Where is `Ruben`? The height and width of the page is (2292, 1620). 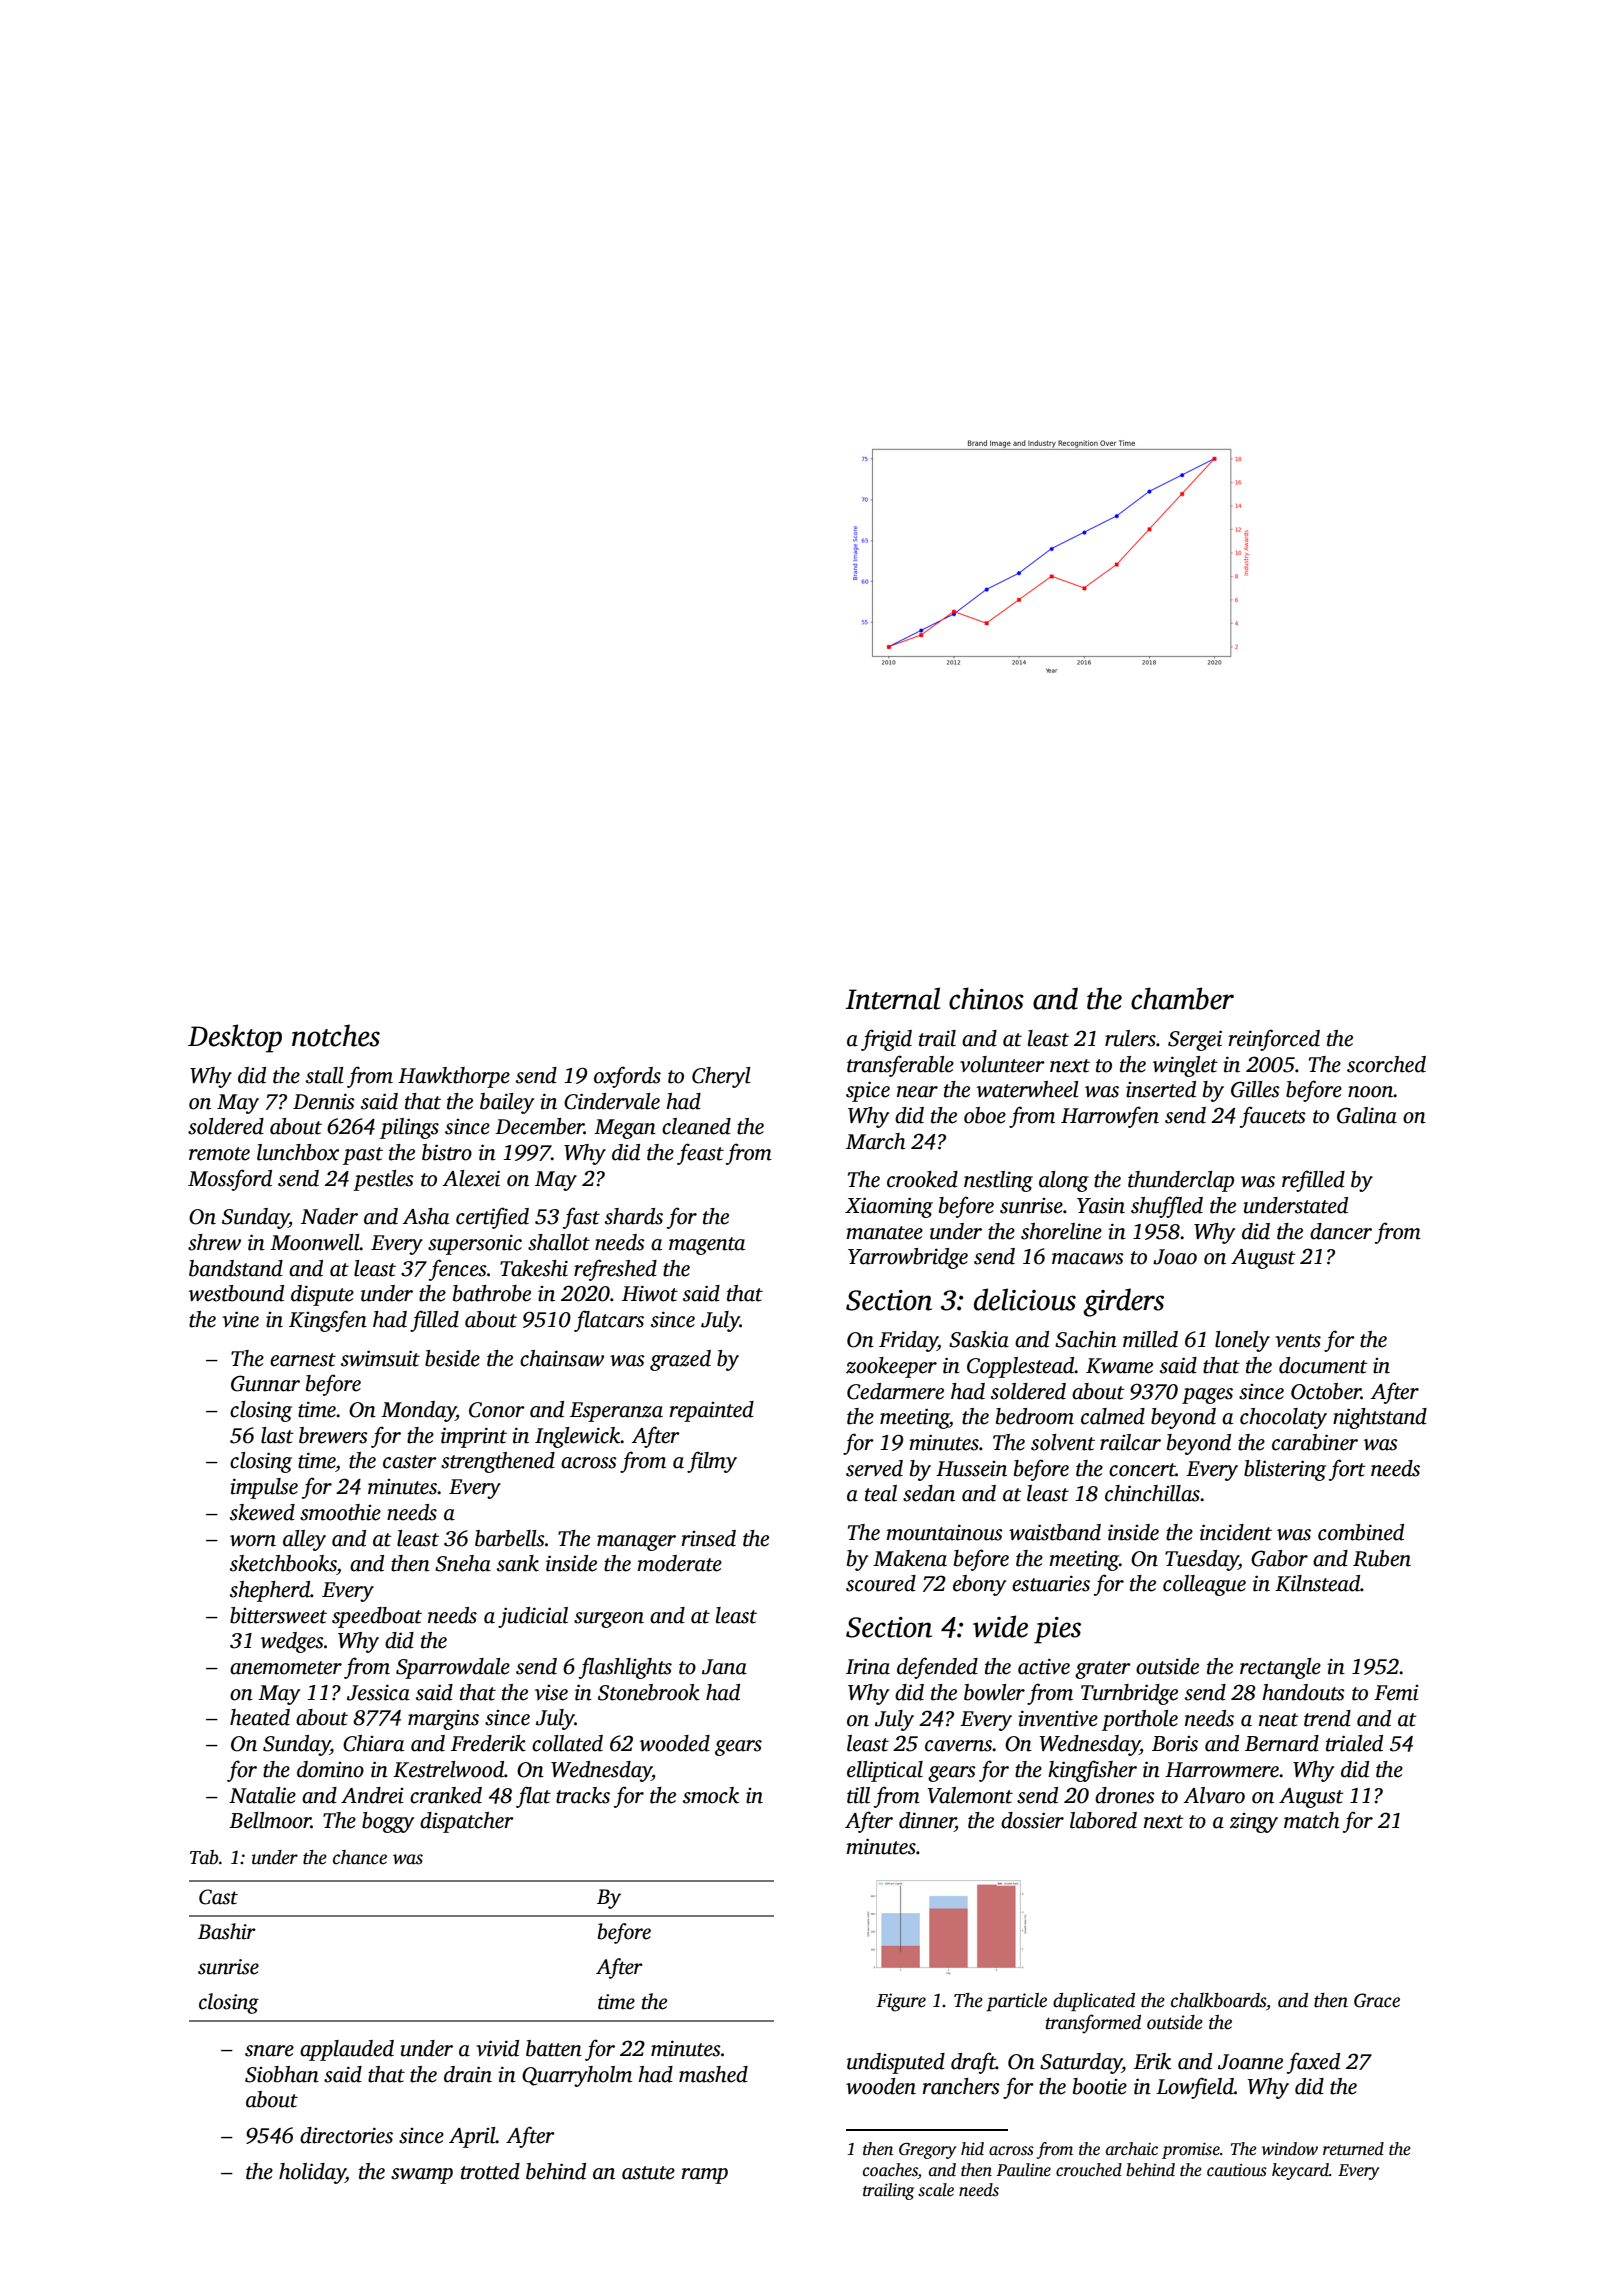
Ruben is located at coordinates (1382, 1558).
